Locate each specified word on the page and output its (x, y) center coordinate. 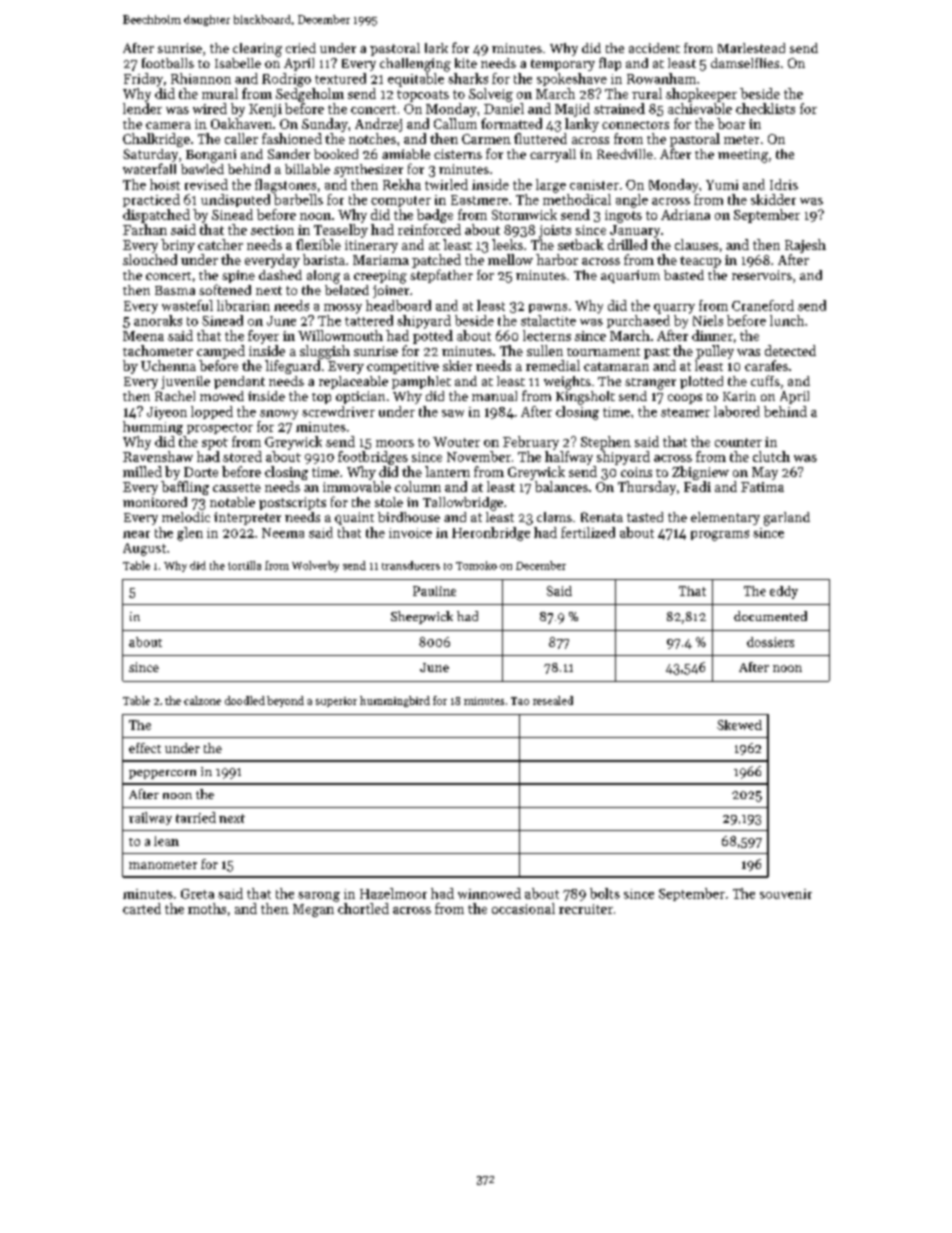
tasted (645, 517)
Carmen (486, 139)
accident (654, 48)
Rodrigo (286, 80)
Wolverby (315, 566)
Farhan (145, 229)
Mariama (381, 260)
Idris (784, 184)
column (418, 486)
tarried (196, 817)
